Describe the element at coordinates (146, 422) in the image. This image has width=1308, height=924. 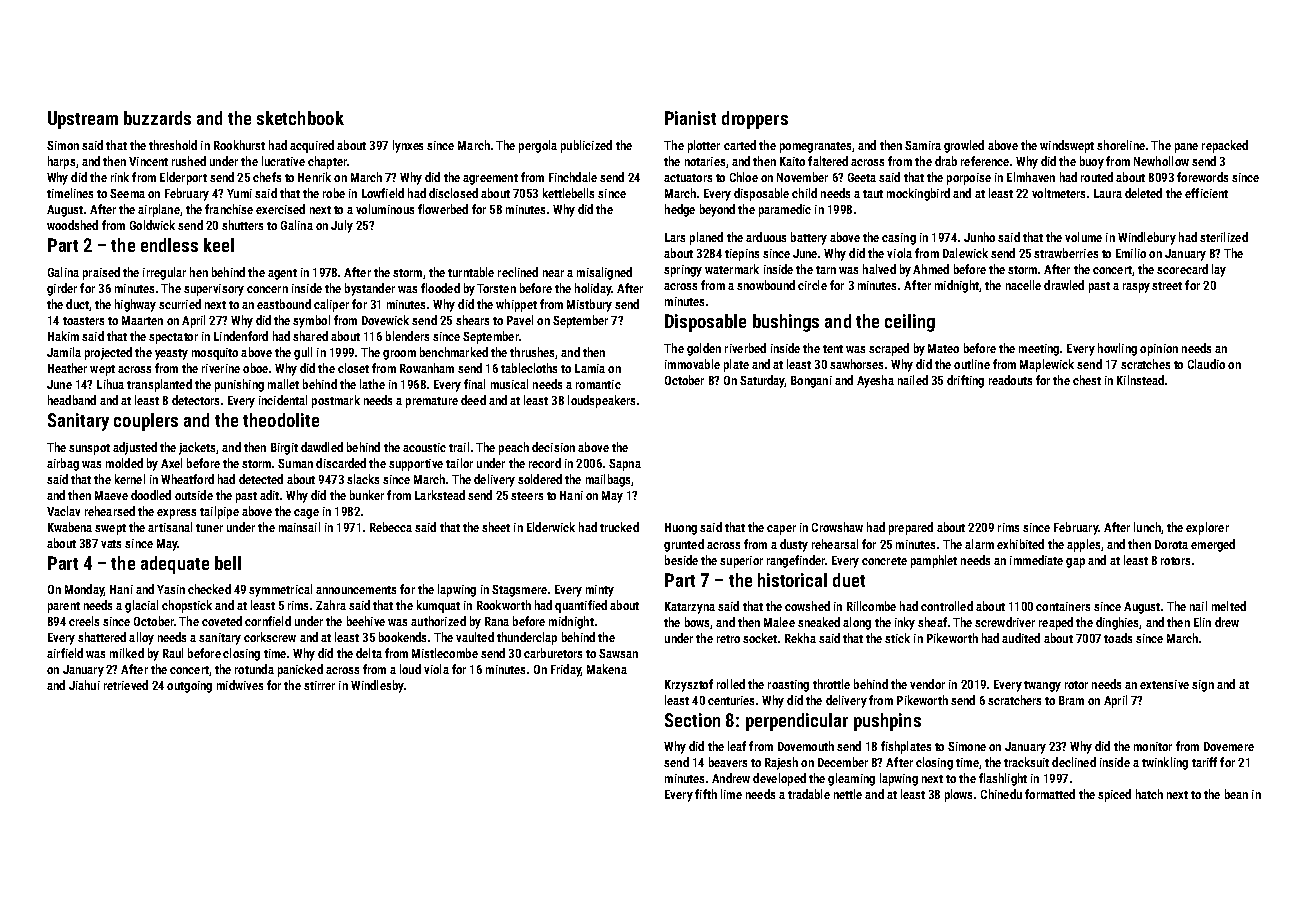
I see `couplers` at that location.
